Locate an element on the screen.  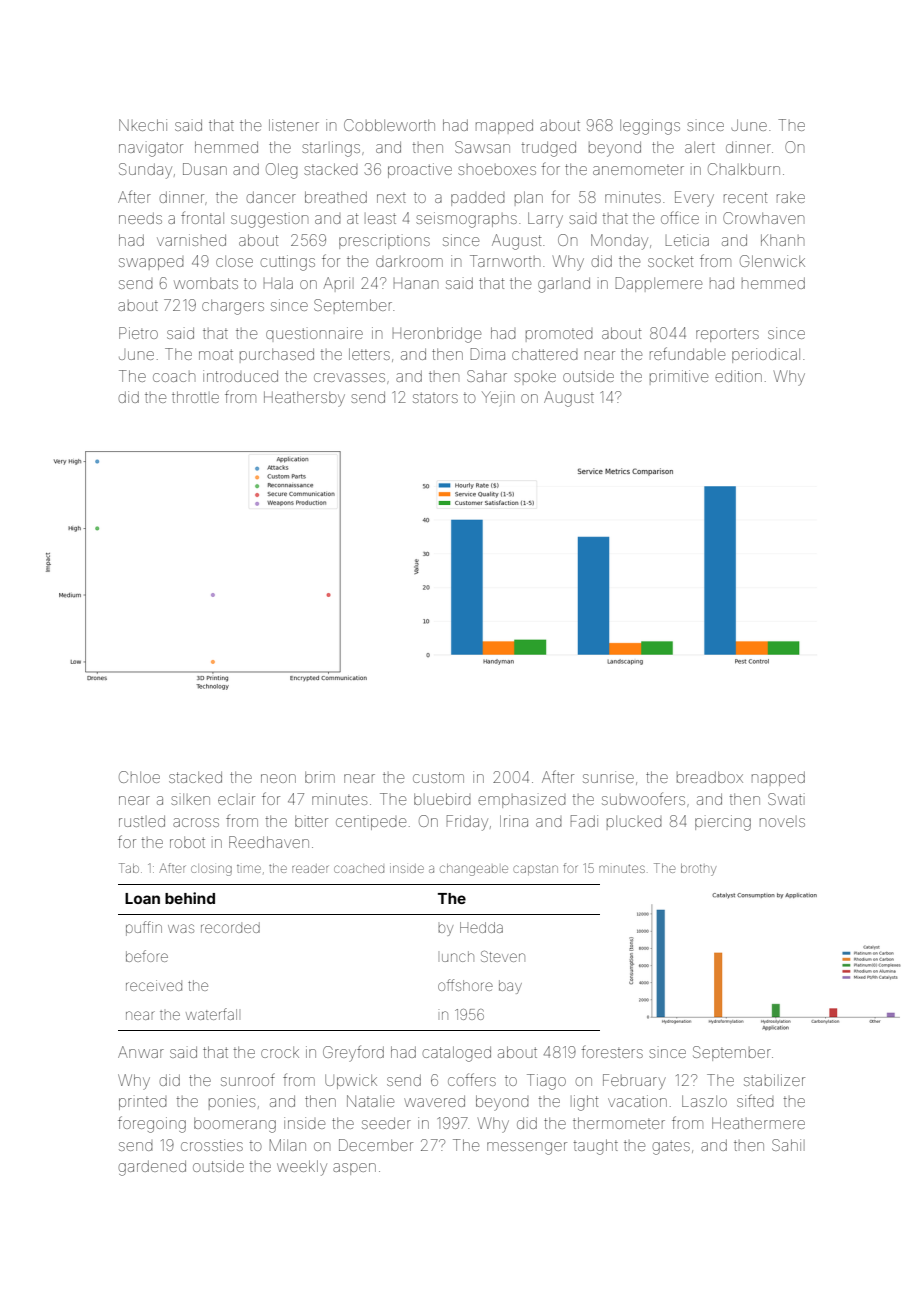
messenger is located at coordinates (527, 1148).
